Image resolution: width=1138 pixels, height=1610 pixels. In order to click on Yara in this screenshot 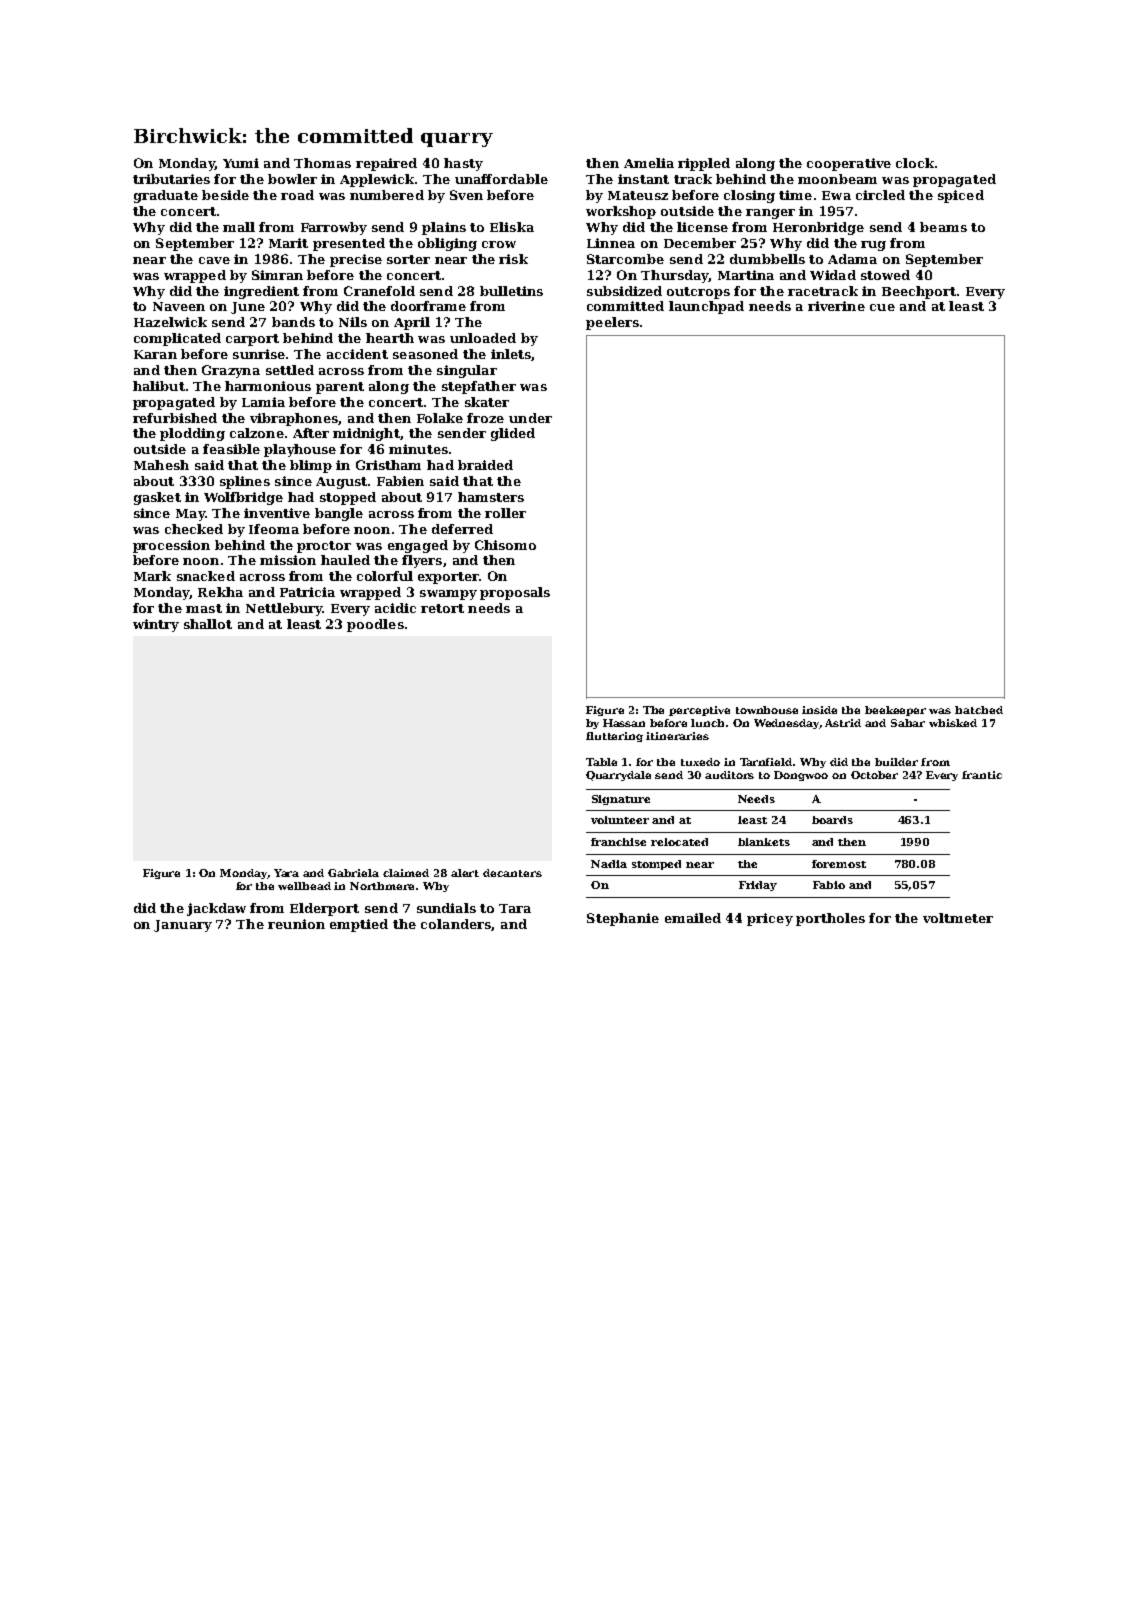, I will do `click(286, 873)`.
